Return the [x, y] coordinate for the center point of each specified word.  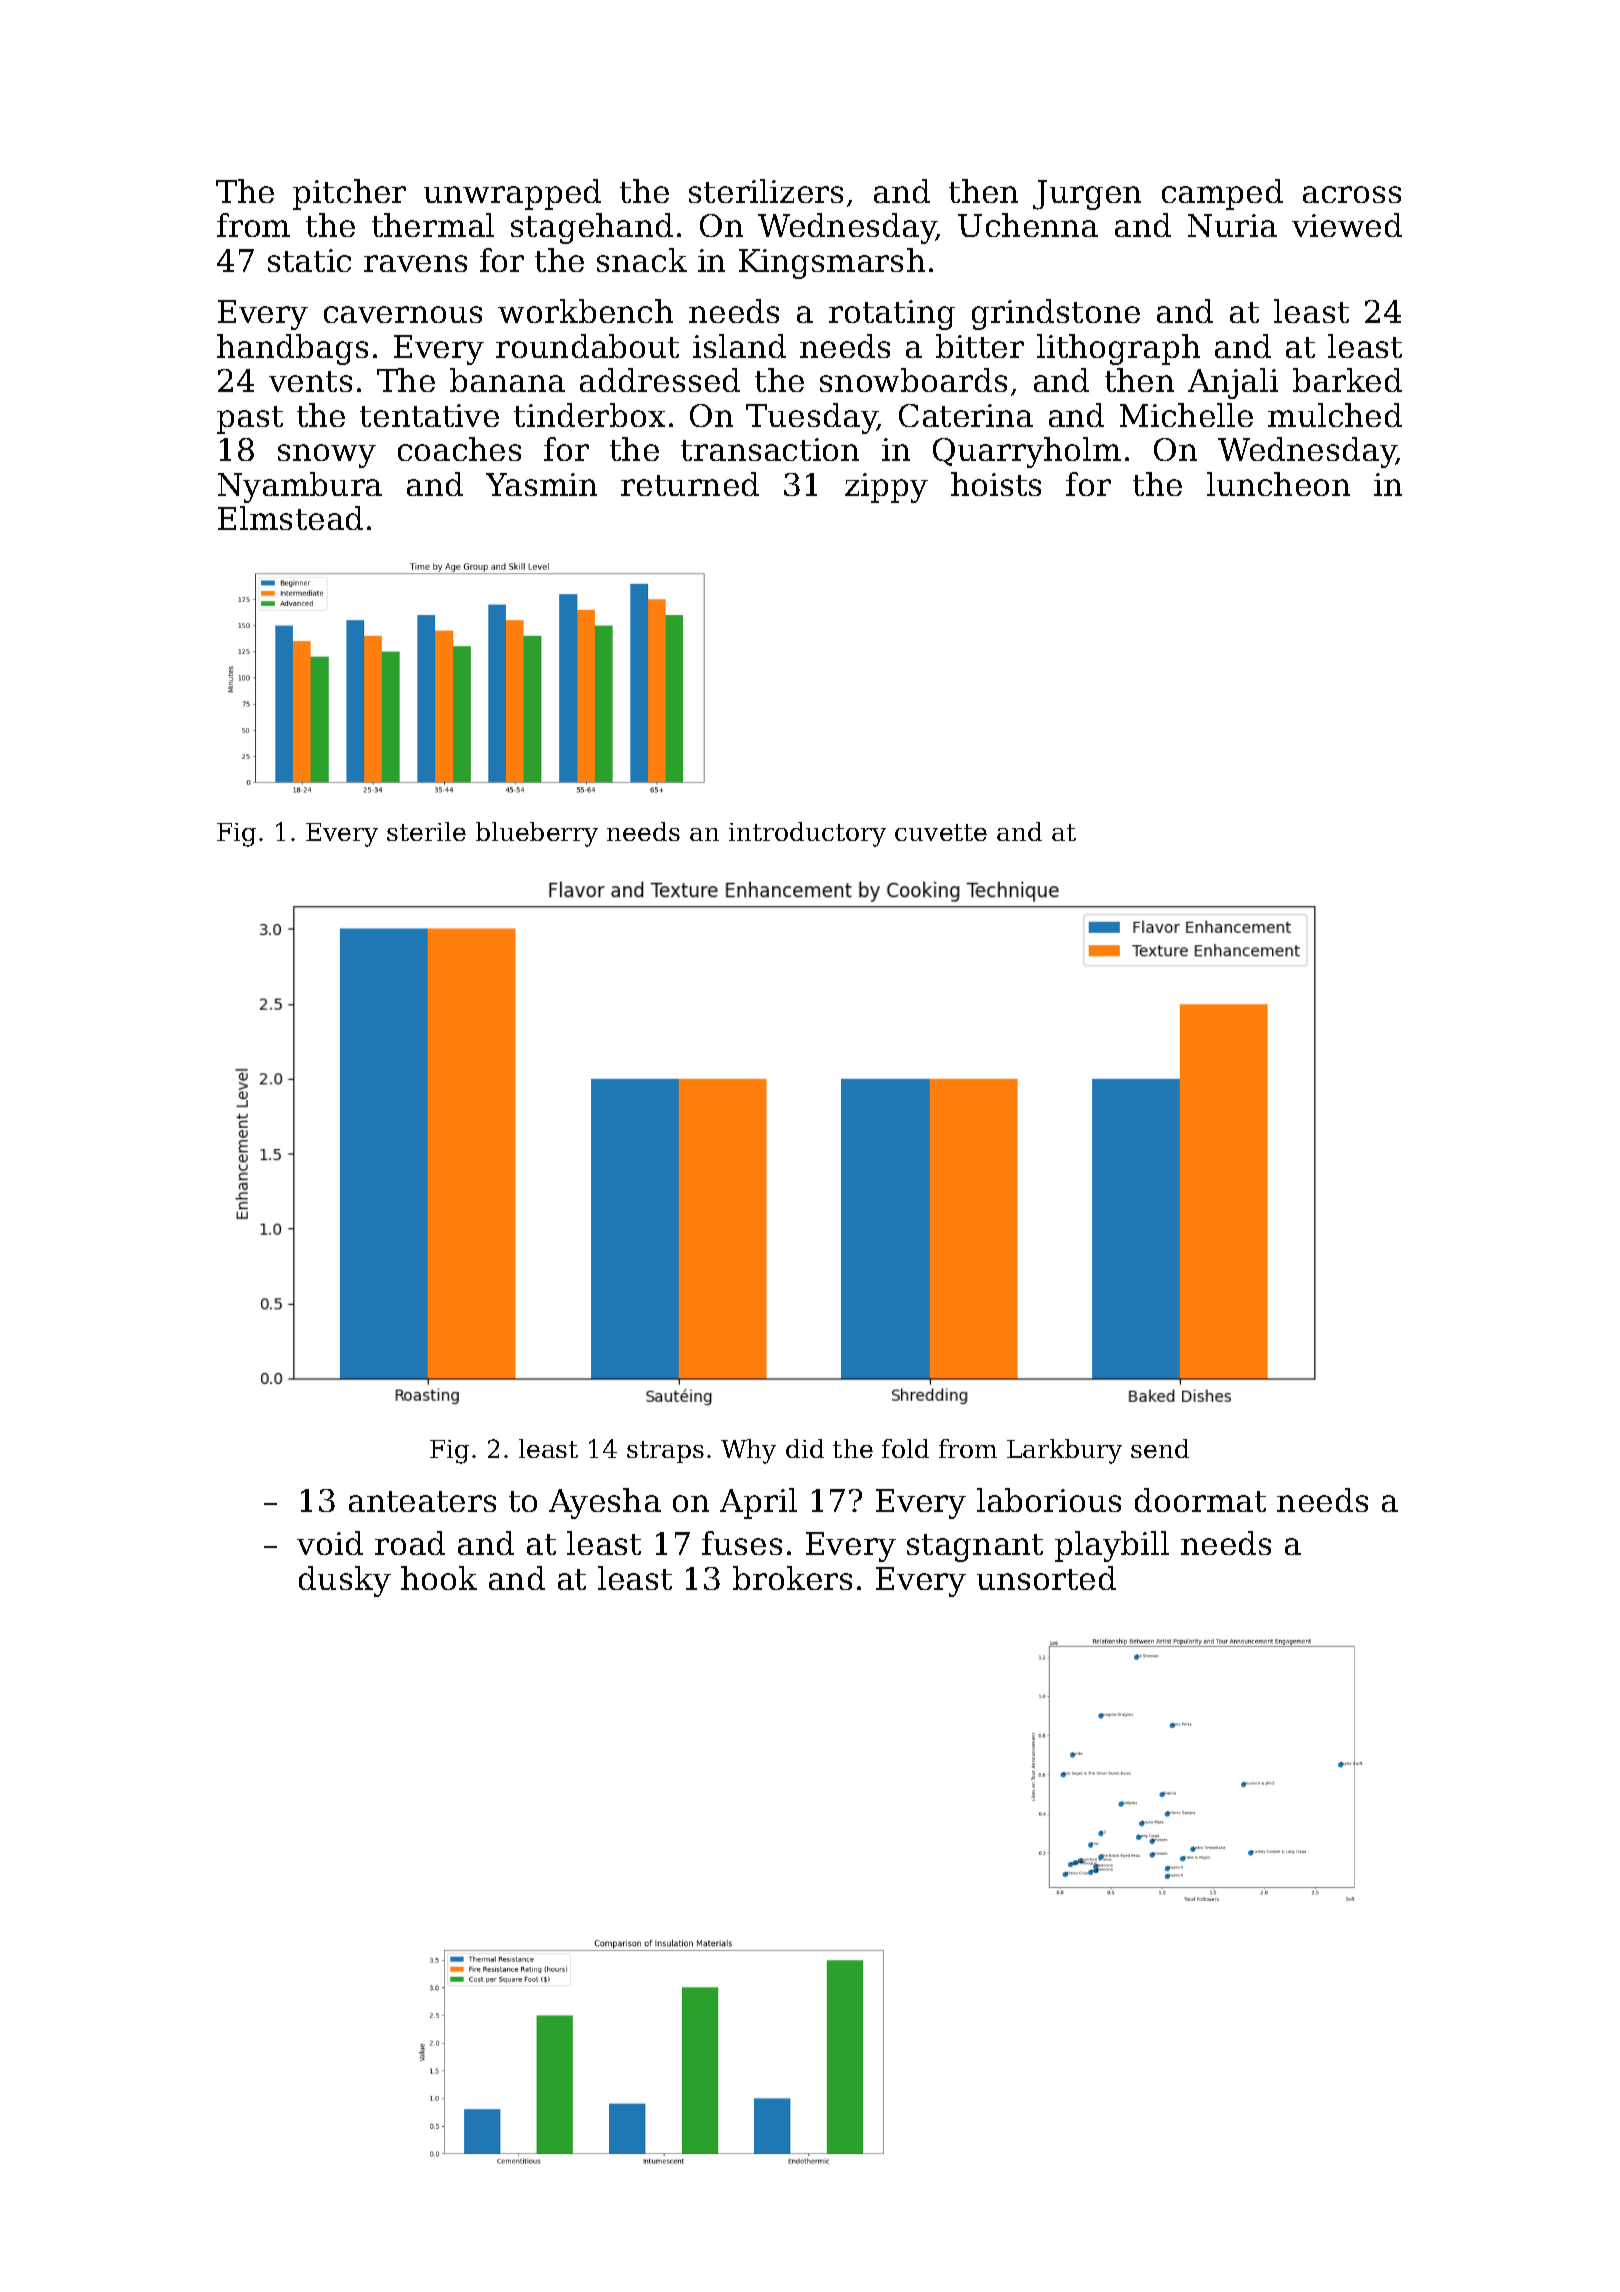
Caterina [966, 415]
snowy [327, 456]
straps [665, 1452]
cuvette [941, 832]
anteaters [422, 1501]
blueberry [537, 834]
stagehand [592, 228]
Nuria [1232, 225]
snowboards [913, 380]
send [1160, 1448]
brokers [792, 1578]
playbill [1112, 1546]
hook [439, 1578]
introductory [807, 834]
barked [1347, 380]
